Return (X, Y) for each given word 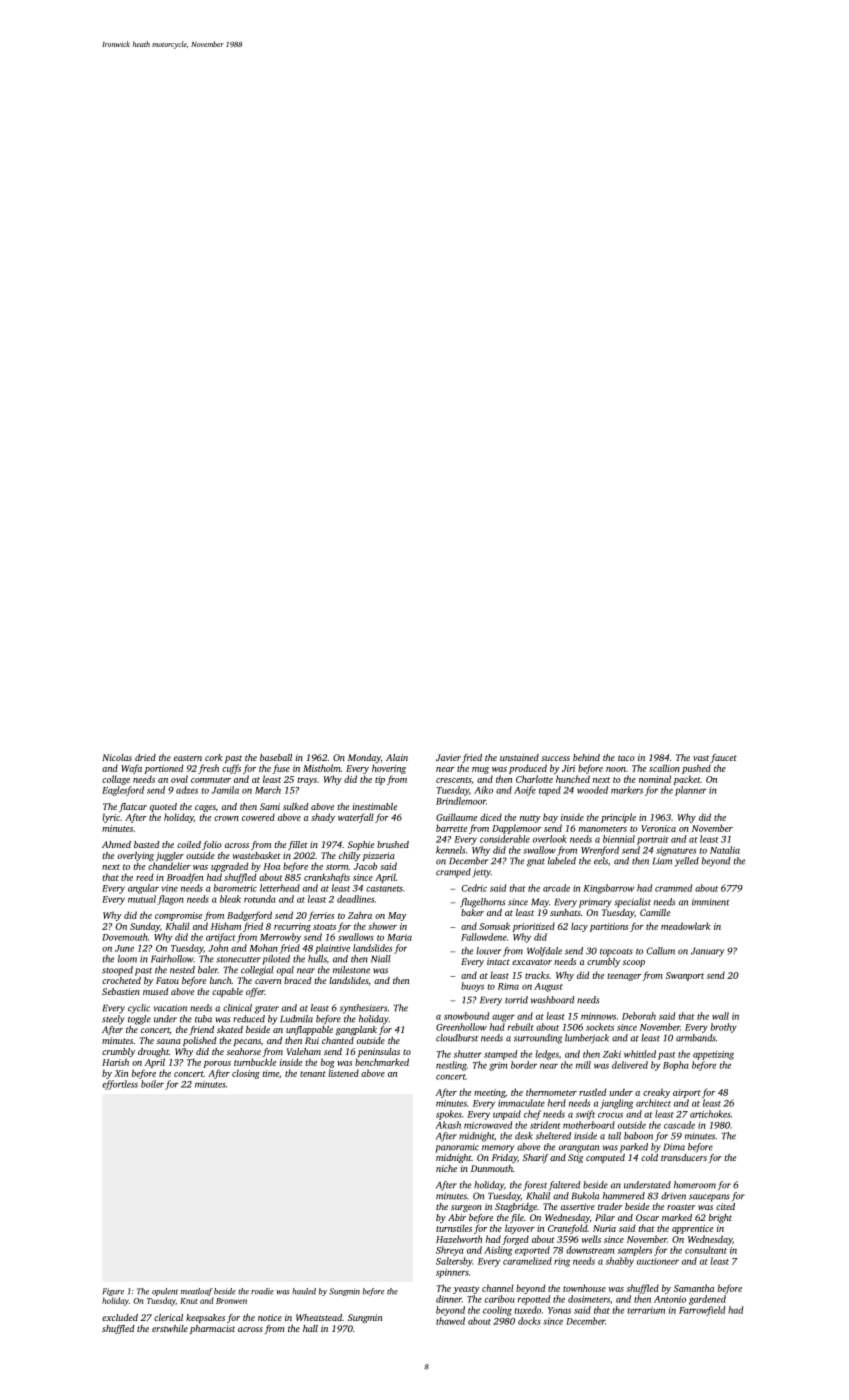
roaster (681, 1207)
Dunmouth (492, 1168)
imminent (710, 902)
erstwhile (170, 1328)
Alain (397, 757)
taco (626, 758)
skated (230, 1029)
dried (145, 757)
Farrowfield (702, 1311)
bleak (230, 899)
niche (446, 1168)
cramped (453, 873)
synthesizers (363, 1009)
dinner (449, 1299)
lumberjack (587, 1039)
